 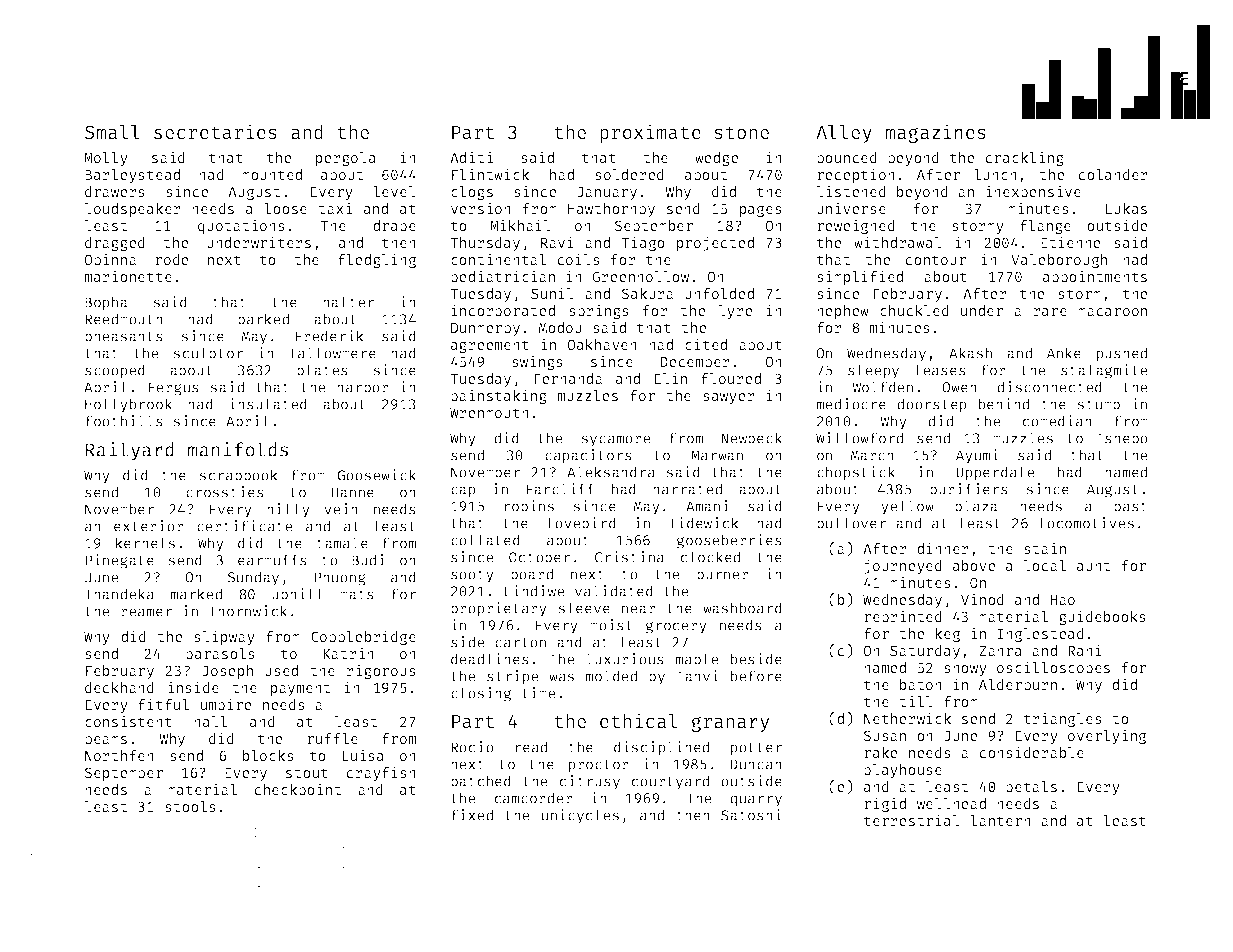 What do you see at coordinates (611, 625) in the document?
I see `moist` at bounding box center [611, 625].
